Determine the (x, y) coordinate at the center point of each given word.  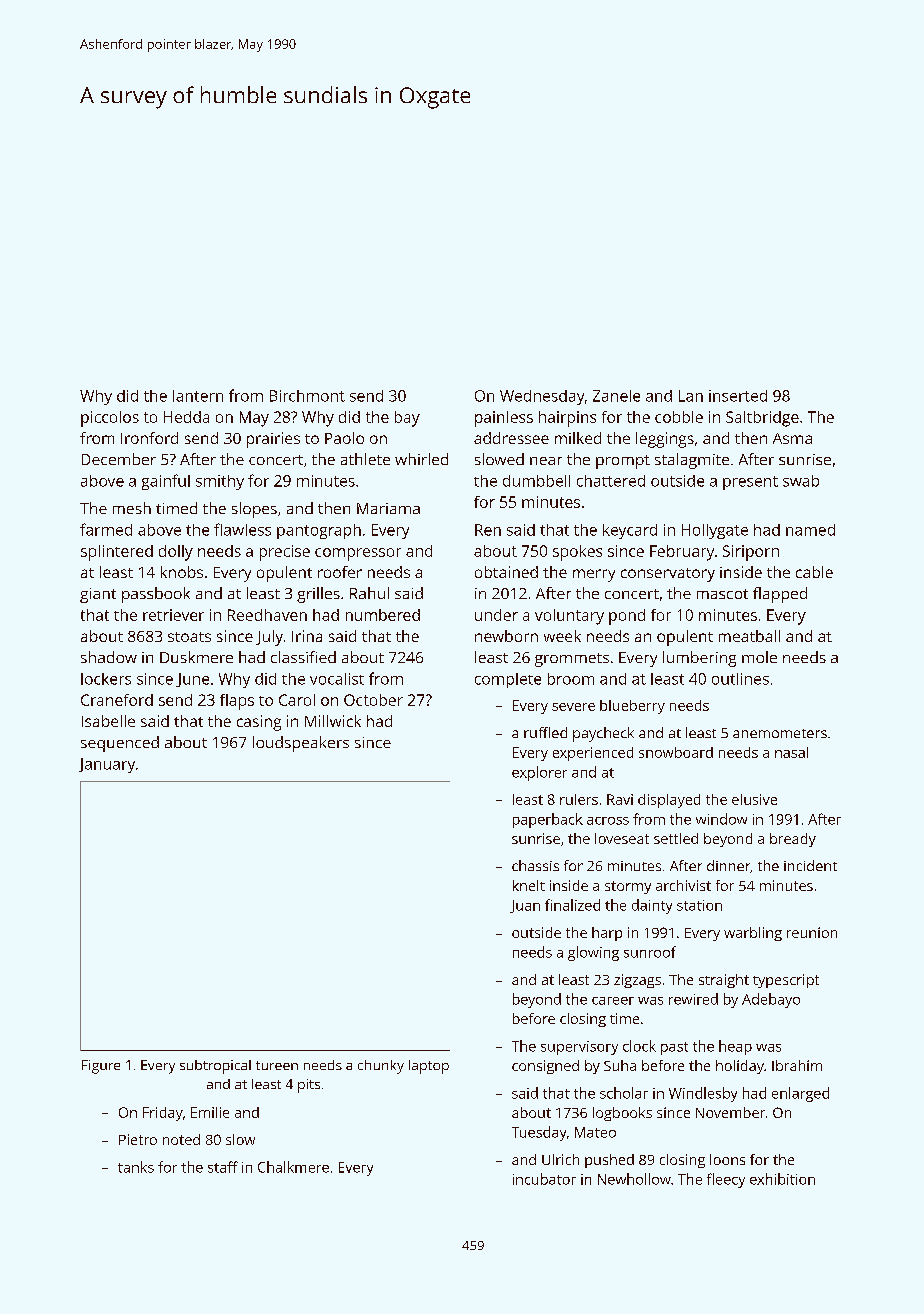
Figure (101, 1067)
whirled (421, 459)
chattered (611, 481)
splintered (117, 553)
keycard (630, 531)
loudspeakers (301, 744)
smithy (220, 482)
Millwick (333, 721)
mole (759, 657)
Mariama (388, 508)
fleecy (726, 1180)
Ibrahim (797, 1065)
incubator (544, 1179)
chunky (381, 1067)
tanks (136, 1167)
